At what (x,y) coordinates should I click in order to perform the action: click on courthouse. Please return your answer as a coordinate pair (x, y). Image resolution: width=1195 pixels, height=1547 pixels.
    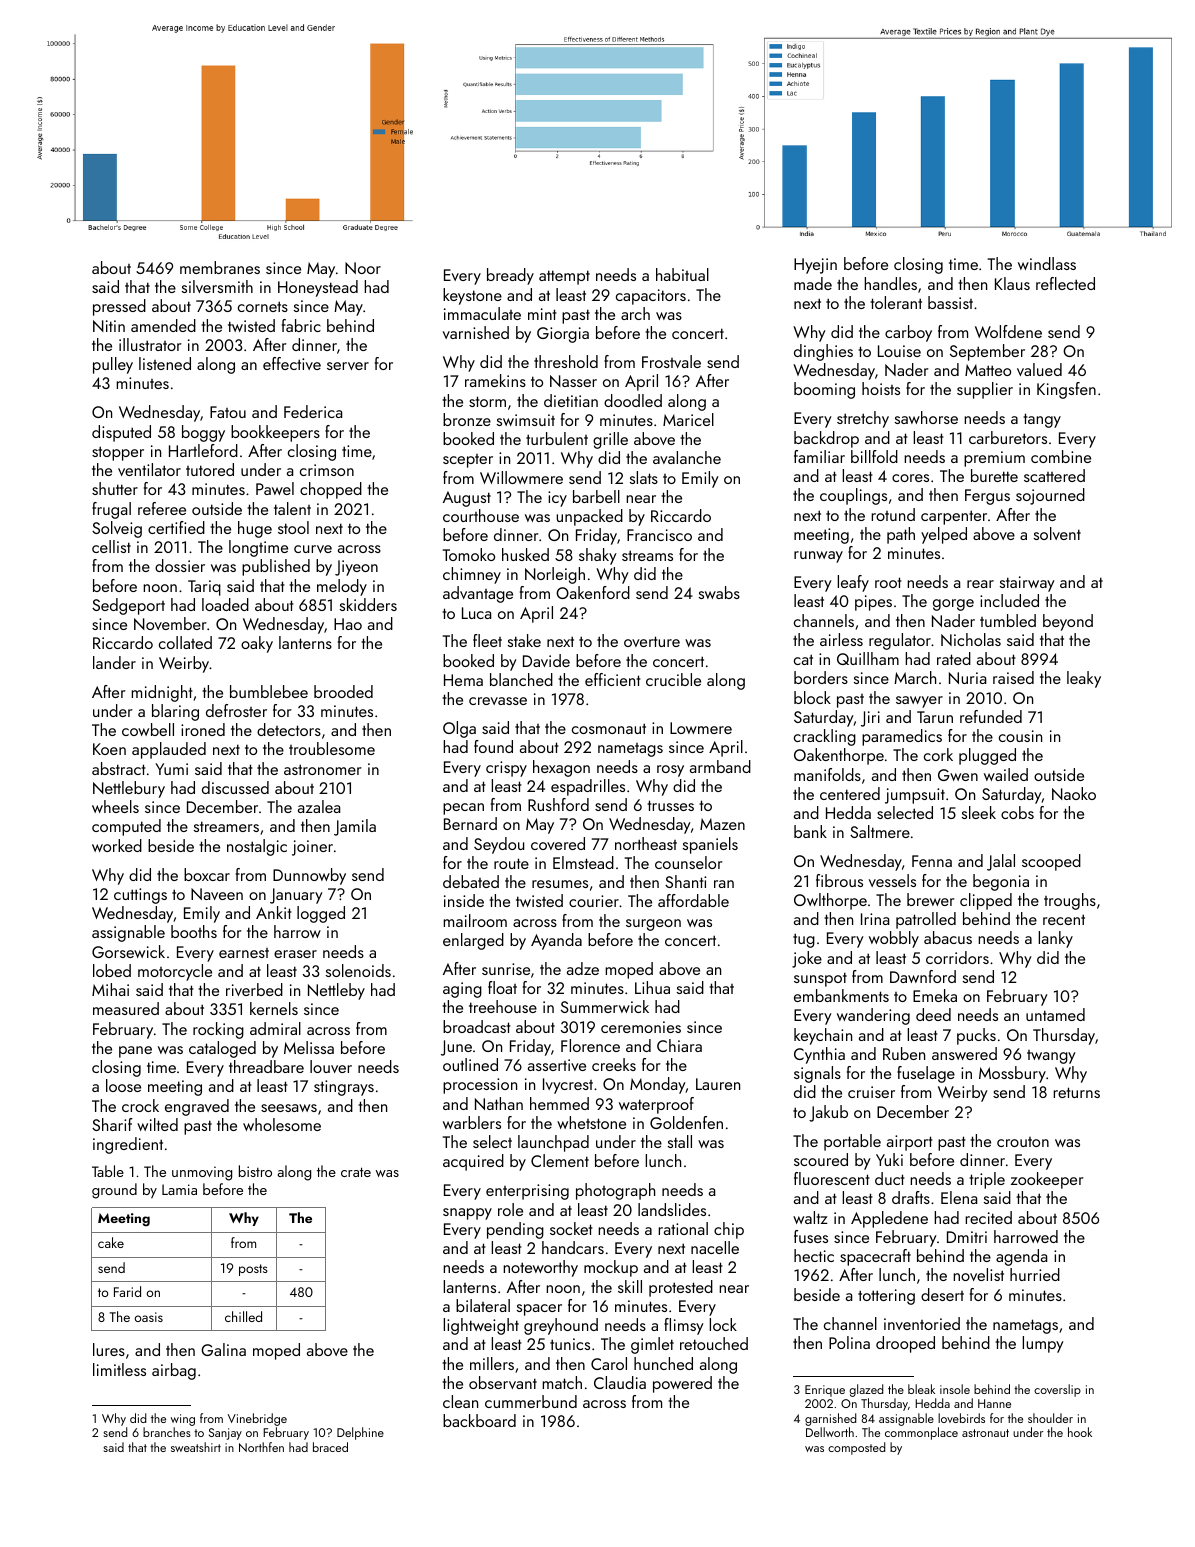
    Looking at the image, I should click on (481, 515).
